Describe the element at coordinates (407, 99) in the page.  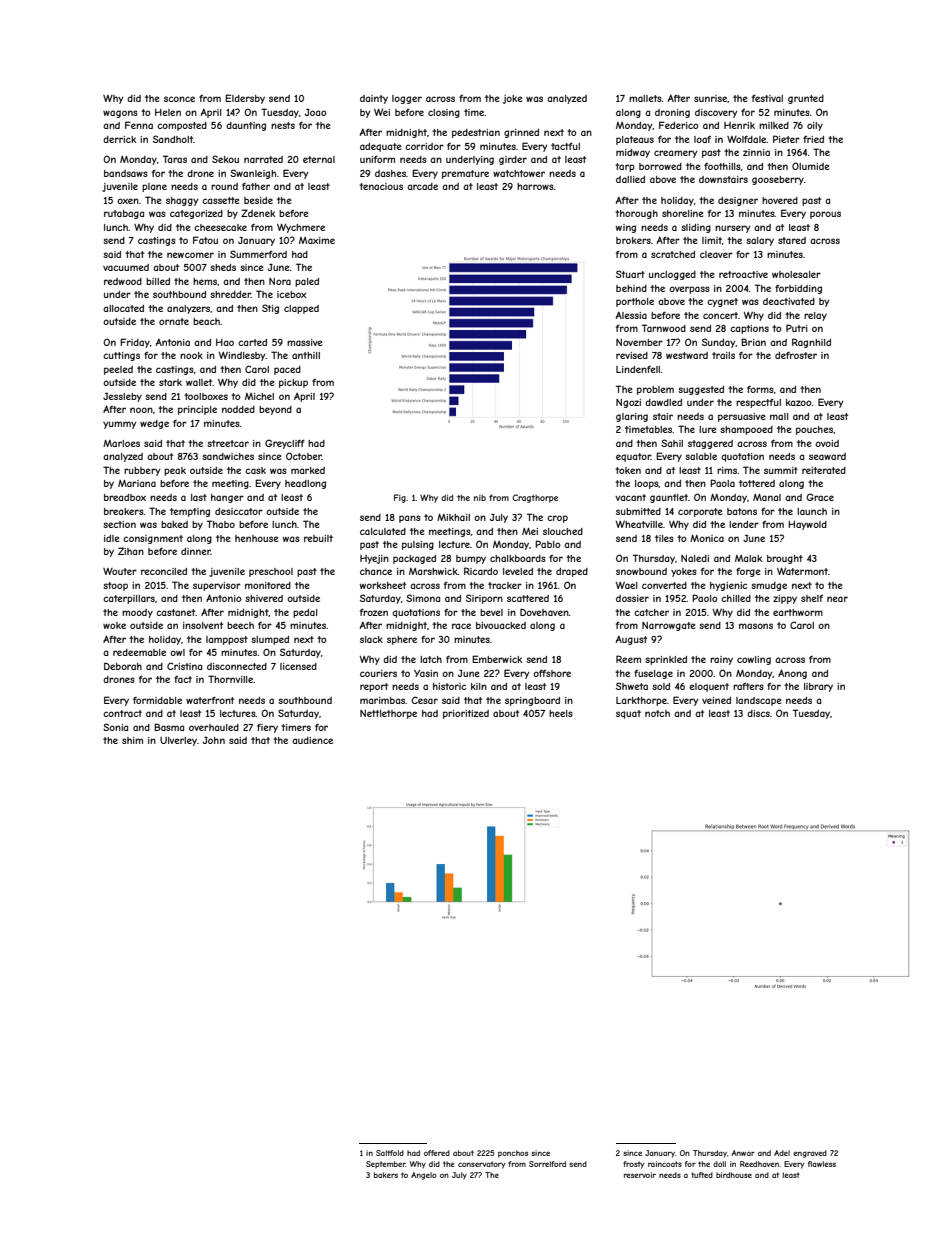
I see `logger` at that location.
